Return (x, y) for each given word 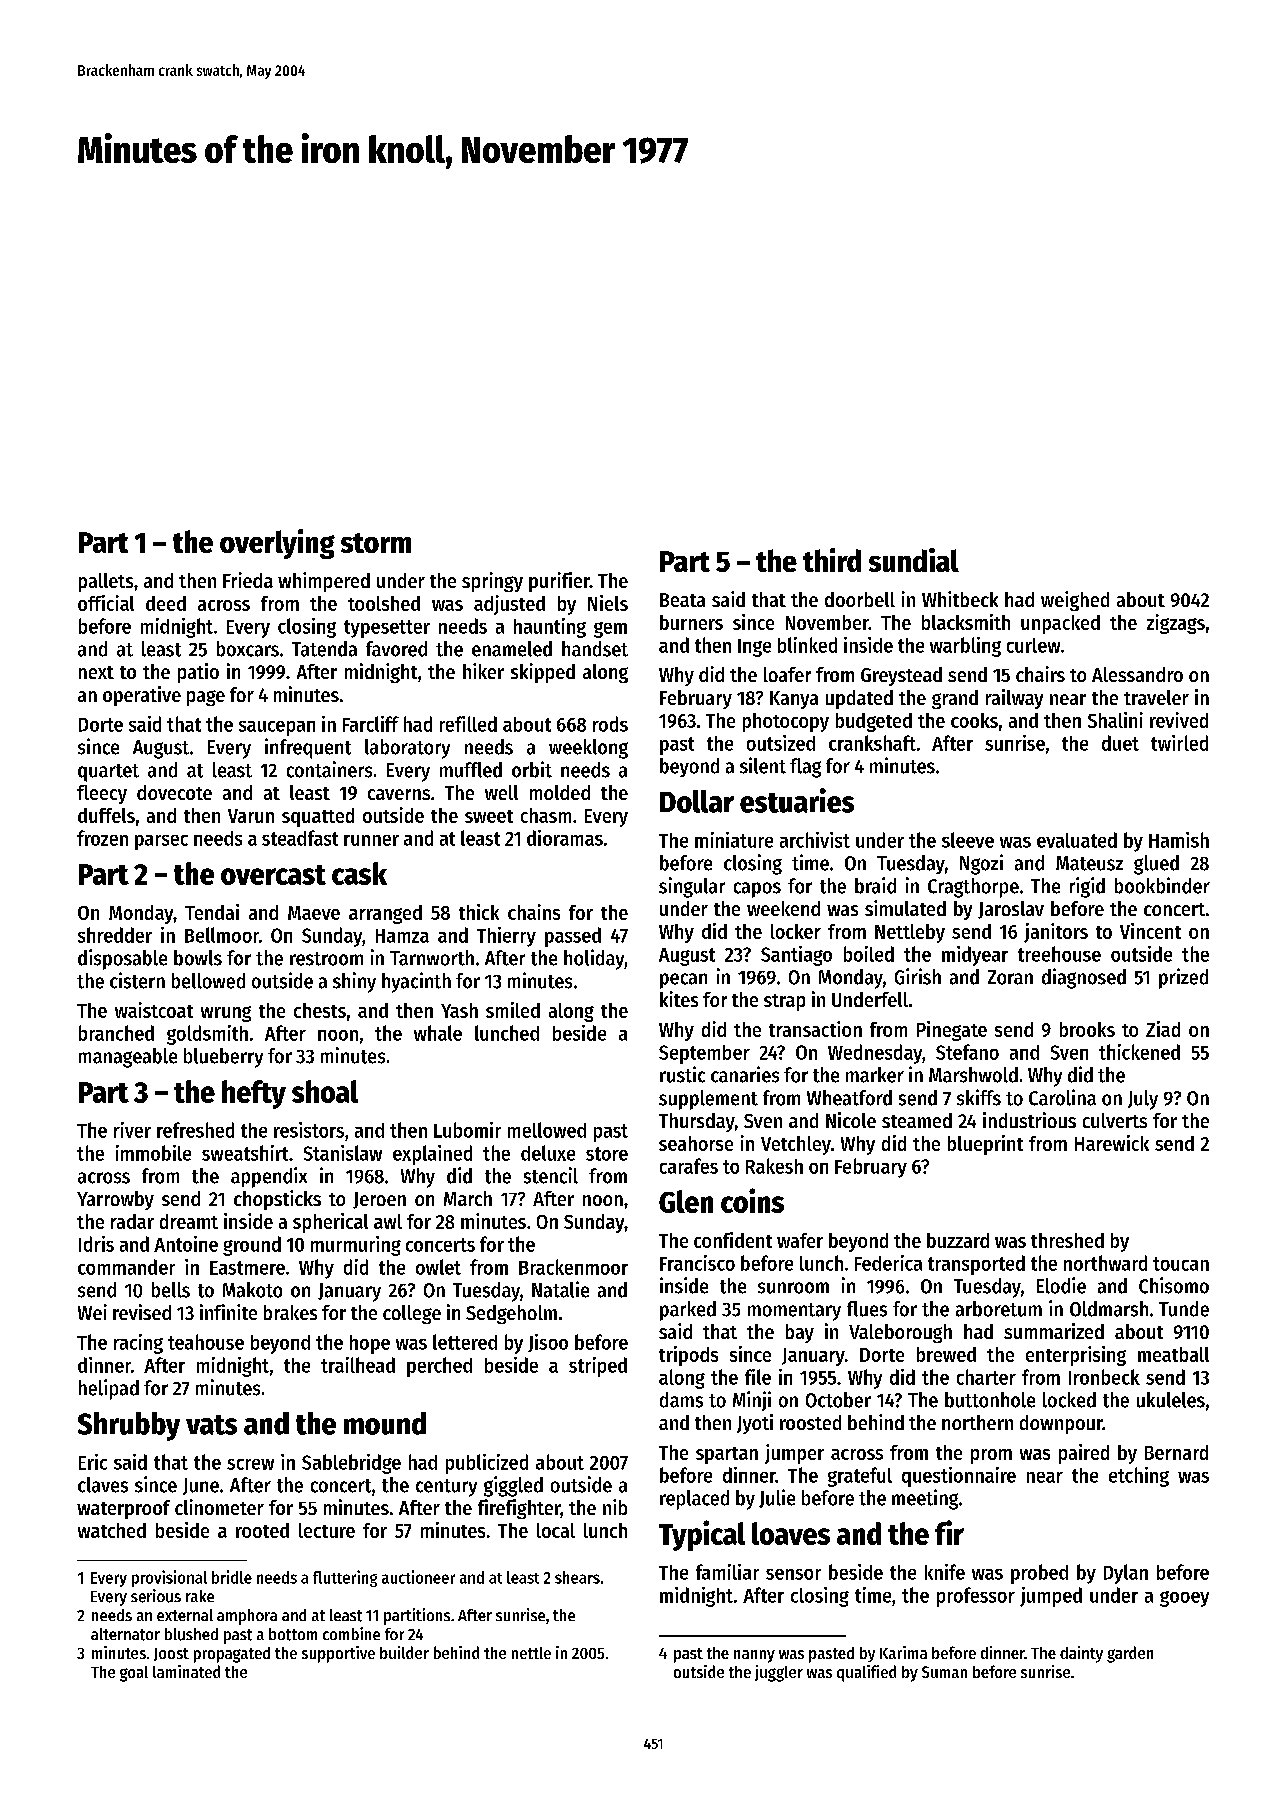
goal (134, 1674)
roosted (810, 1422)
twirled (1179, 743)
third (832, 560)
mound (385, 1423)
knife (945, 1572)
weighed (1075, 601)
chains (534, 912)
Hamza (402, 936)
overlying (277, 544)
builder (404, 1652)
